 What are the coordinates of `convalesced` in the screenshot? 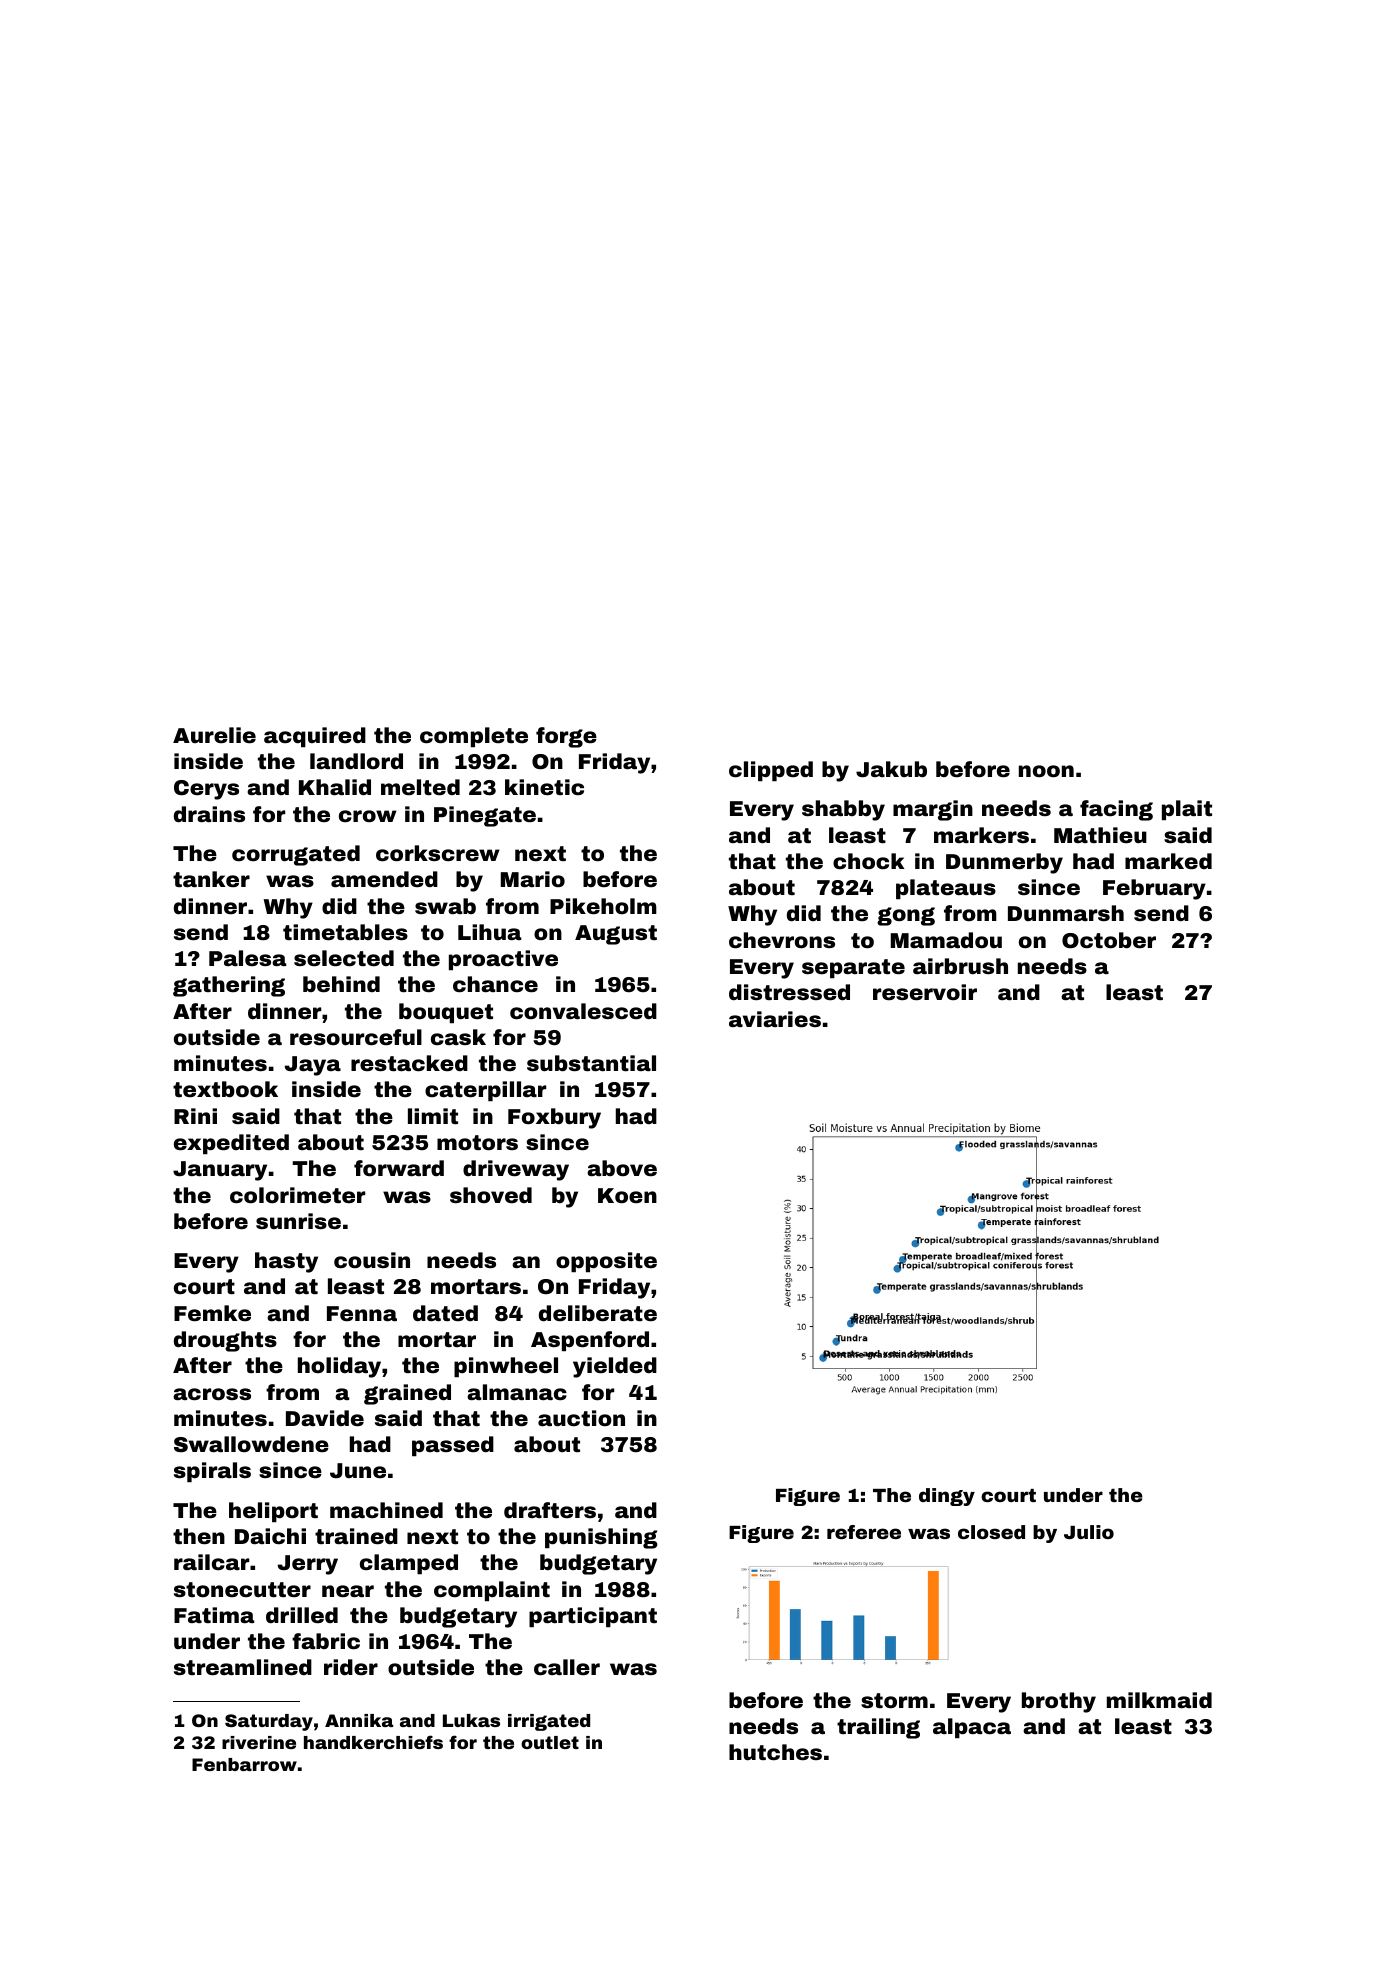 It's located at (583, 1011).
